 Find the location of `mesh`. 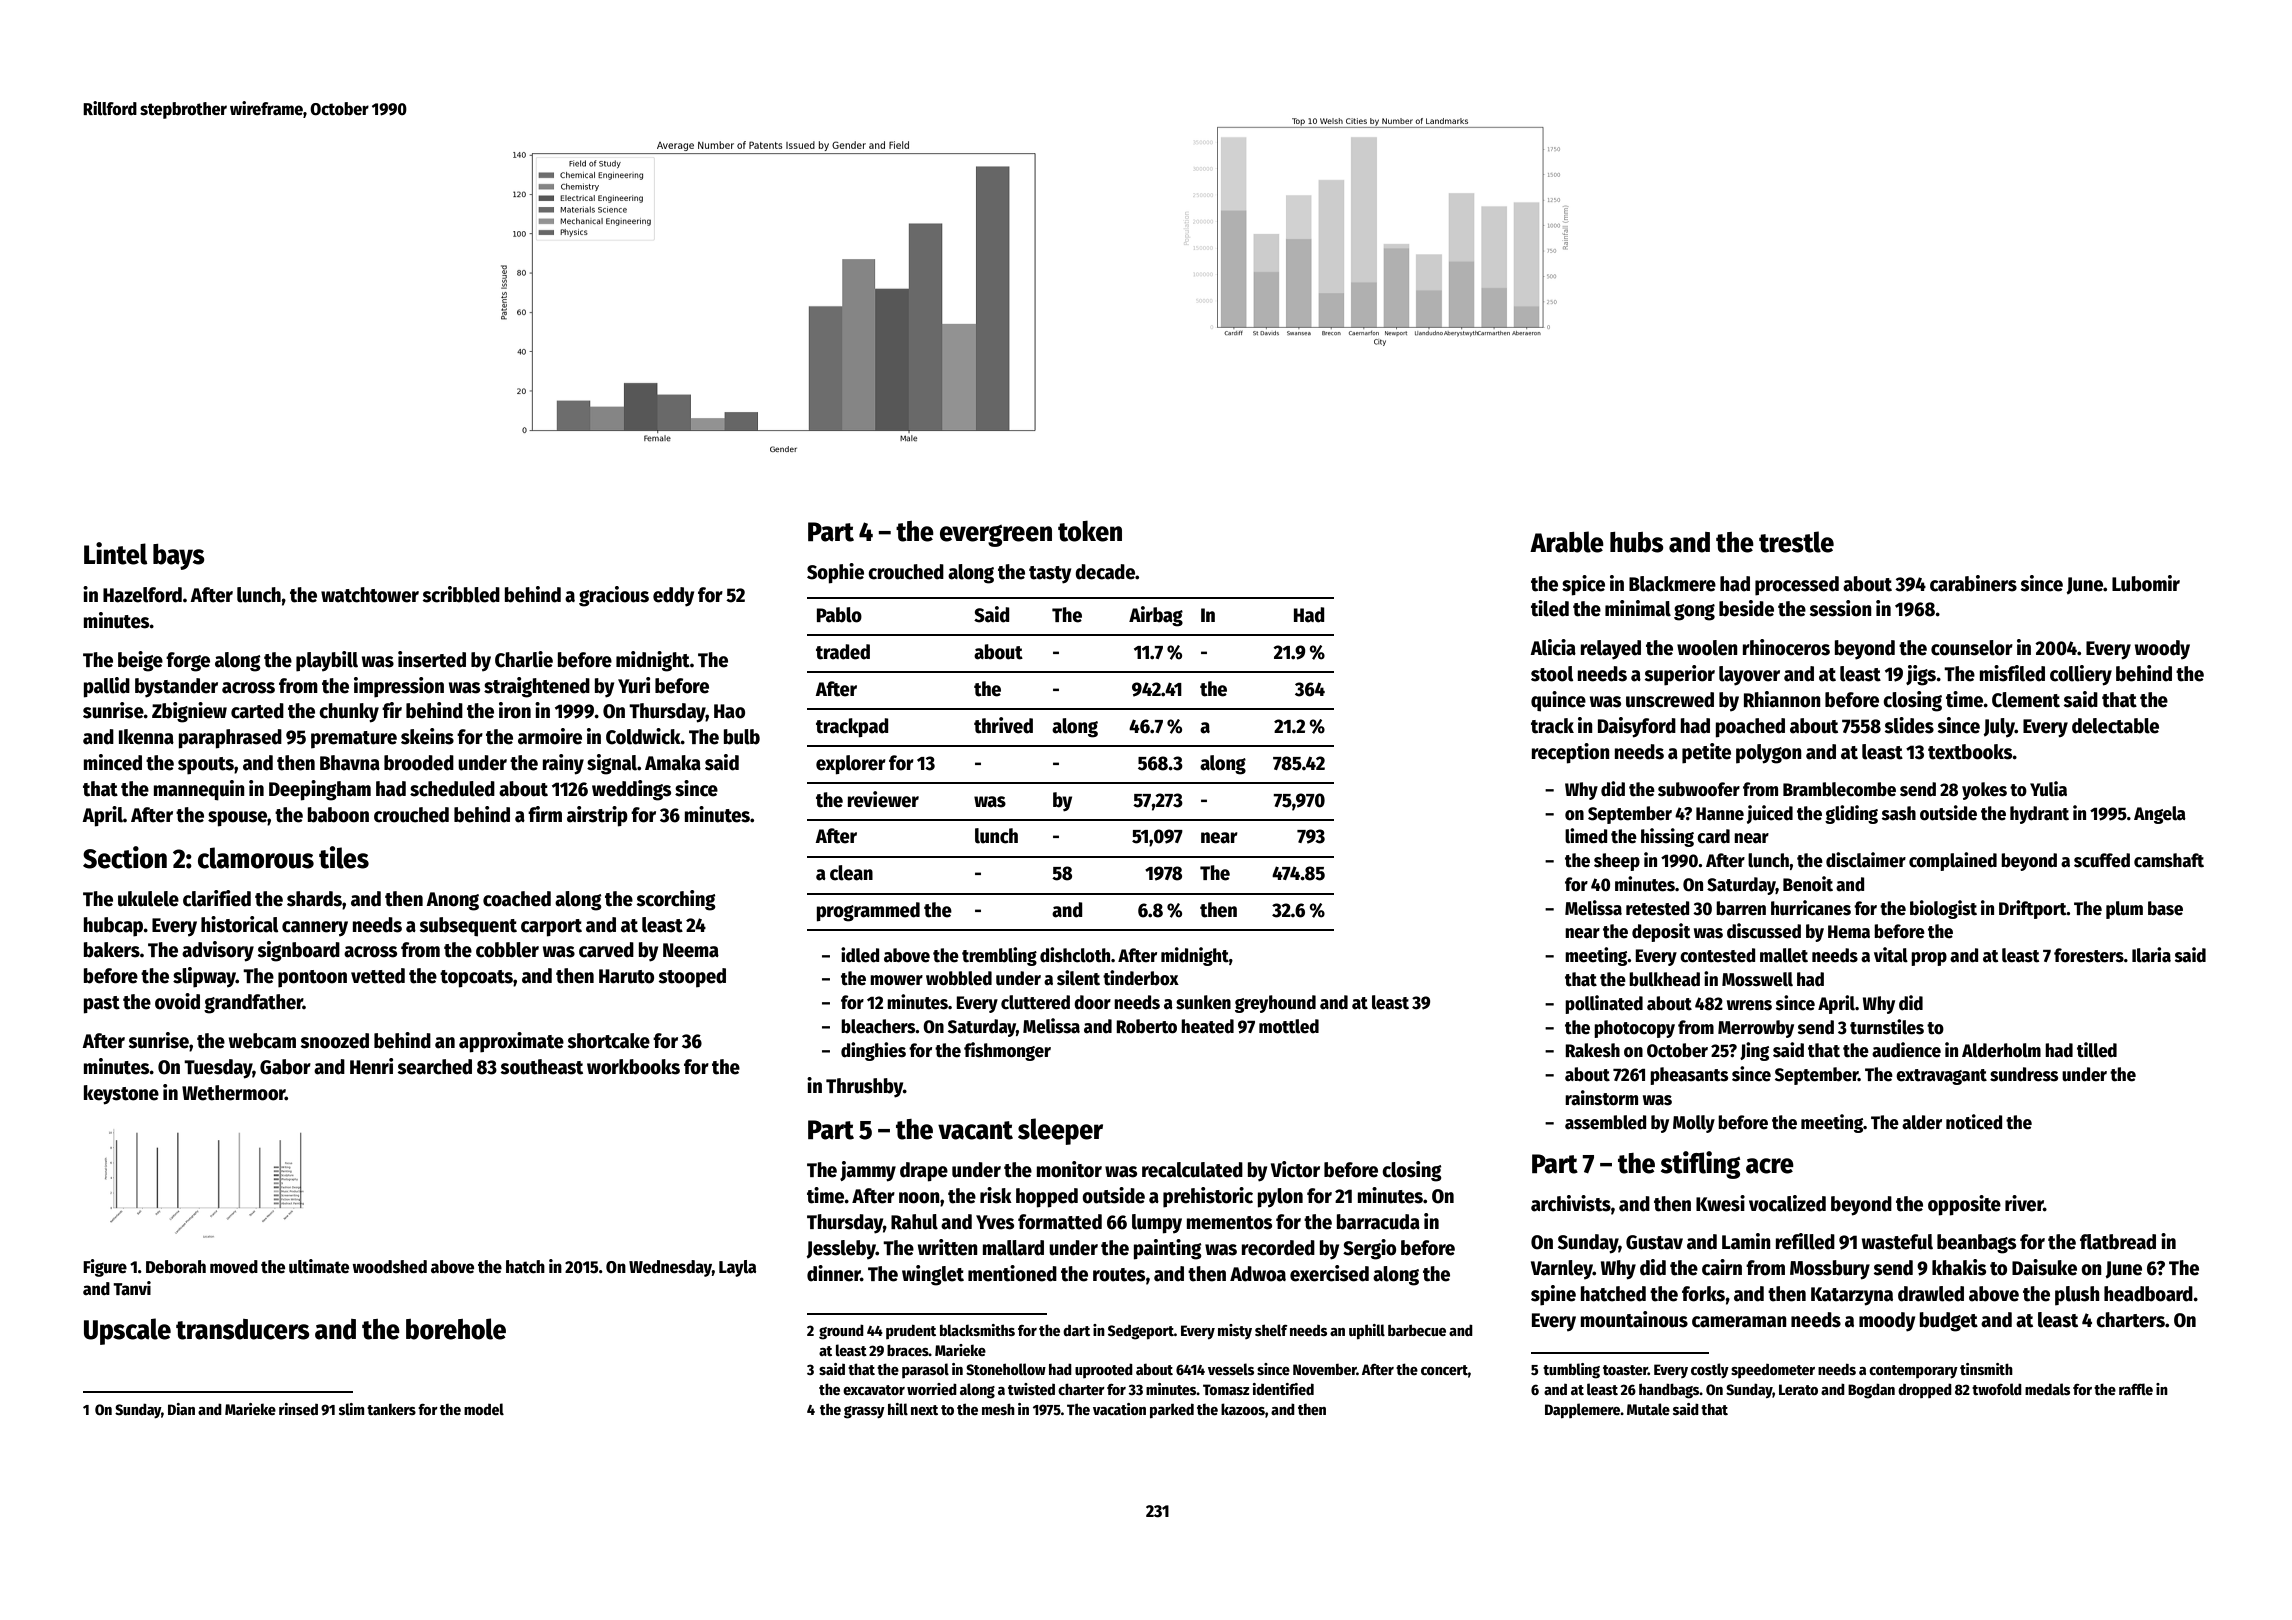

mesh is located at coordinates (998, 1409).
